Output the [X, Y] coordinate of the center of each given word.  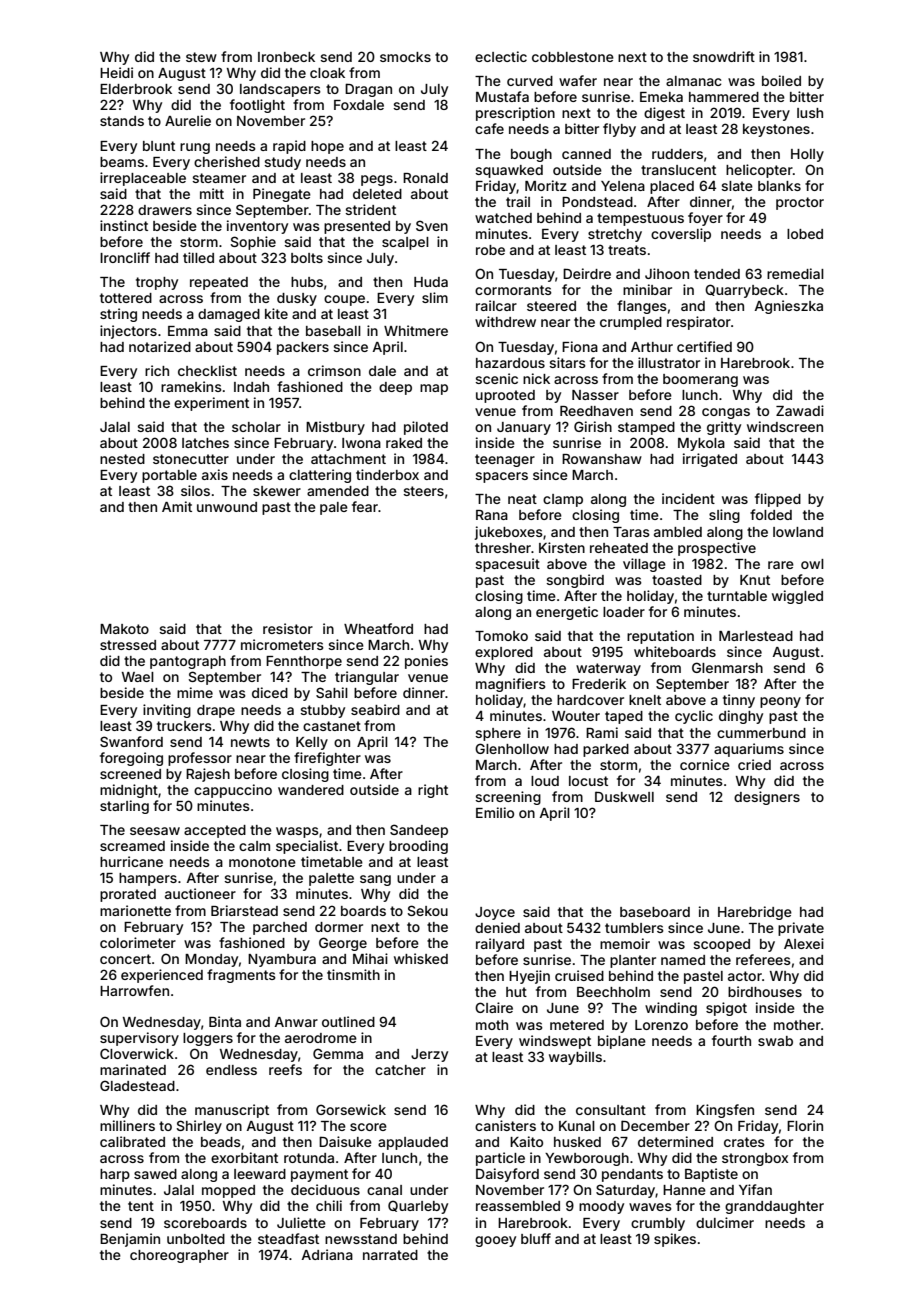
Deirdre [587, 273]
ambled [678, 532]
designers [767, 798]
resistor [288, 628]
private [801, 929]
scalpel [405, 243]
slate [737, 186]
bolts [307, 258]
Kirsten [562, 547]
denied [497, 927]
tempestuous [640, 219]
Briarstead [244, 910]
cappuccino [233, 791]
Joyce [495, 913]
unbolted [196, 1239]
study [282, 163]
